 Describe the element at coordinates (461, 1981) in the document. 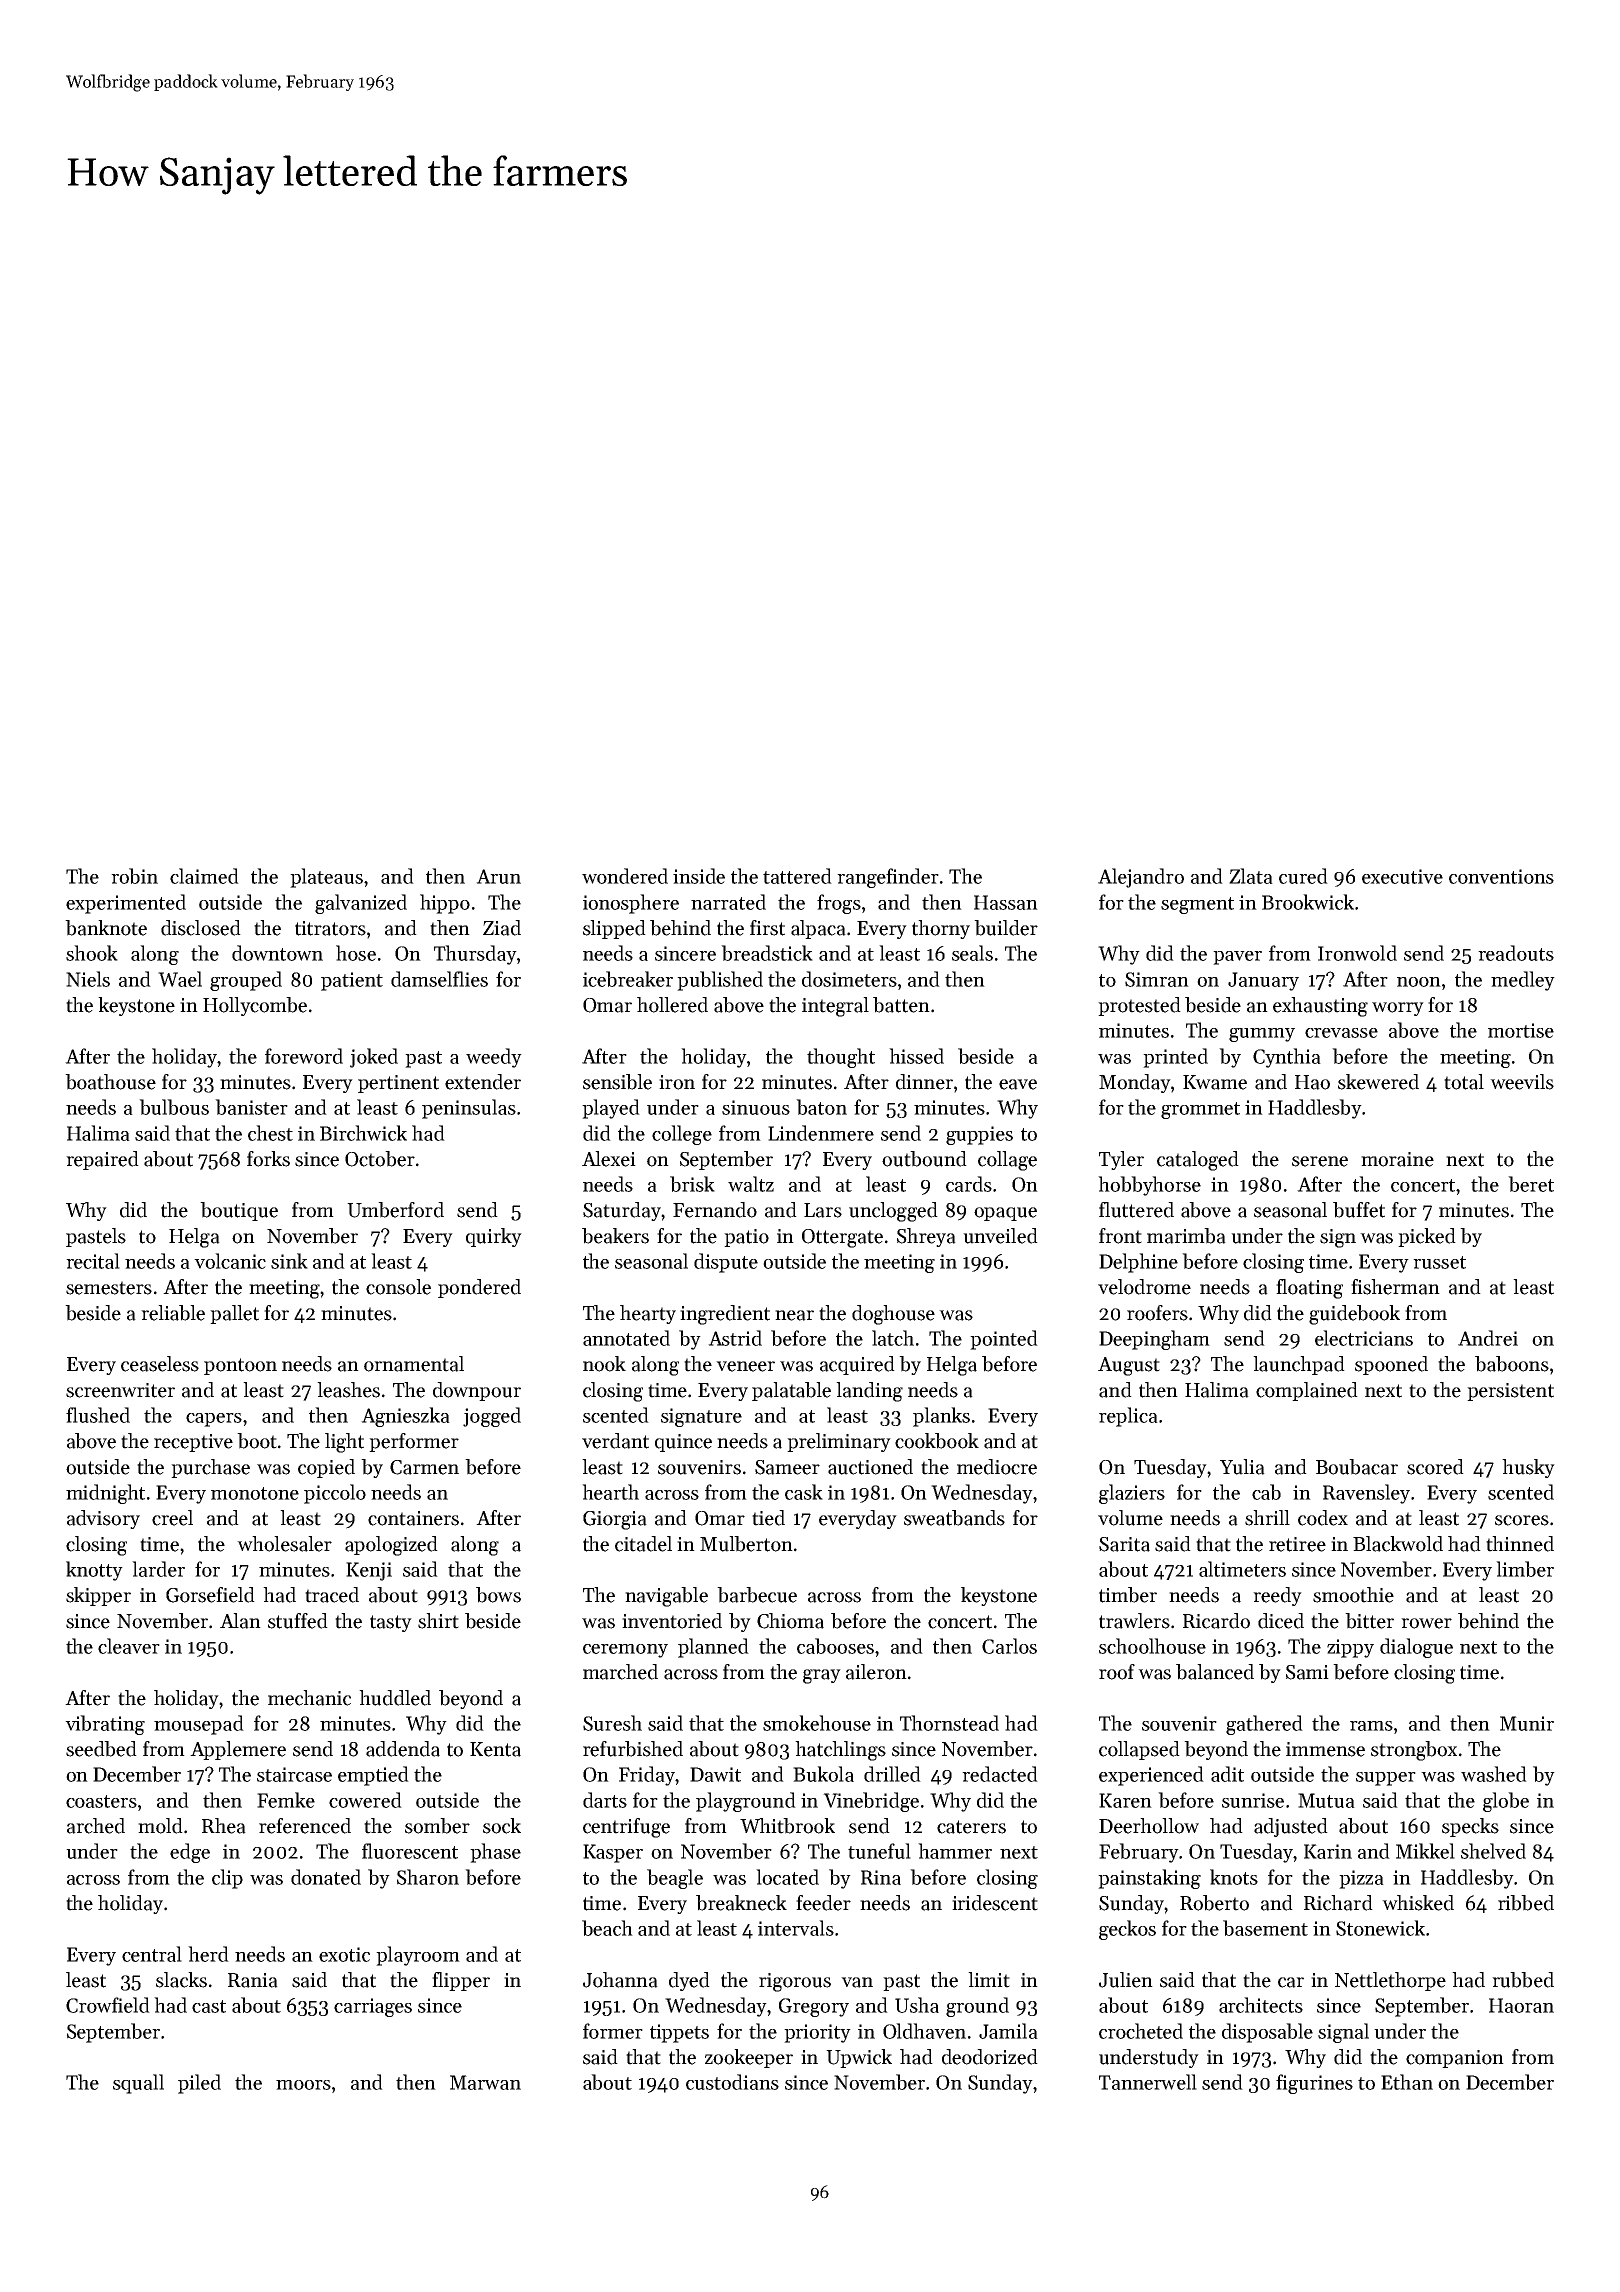

I see `flipper` at that location.
